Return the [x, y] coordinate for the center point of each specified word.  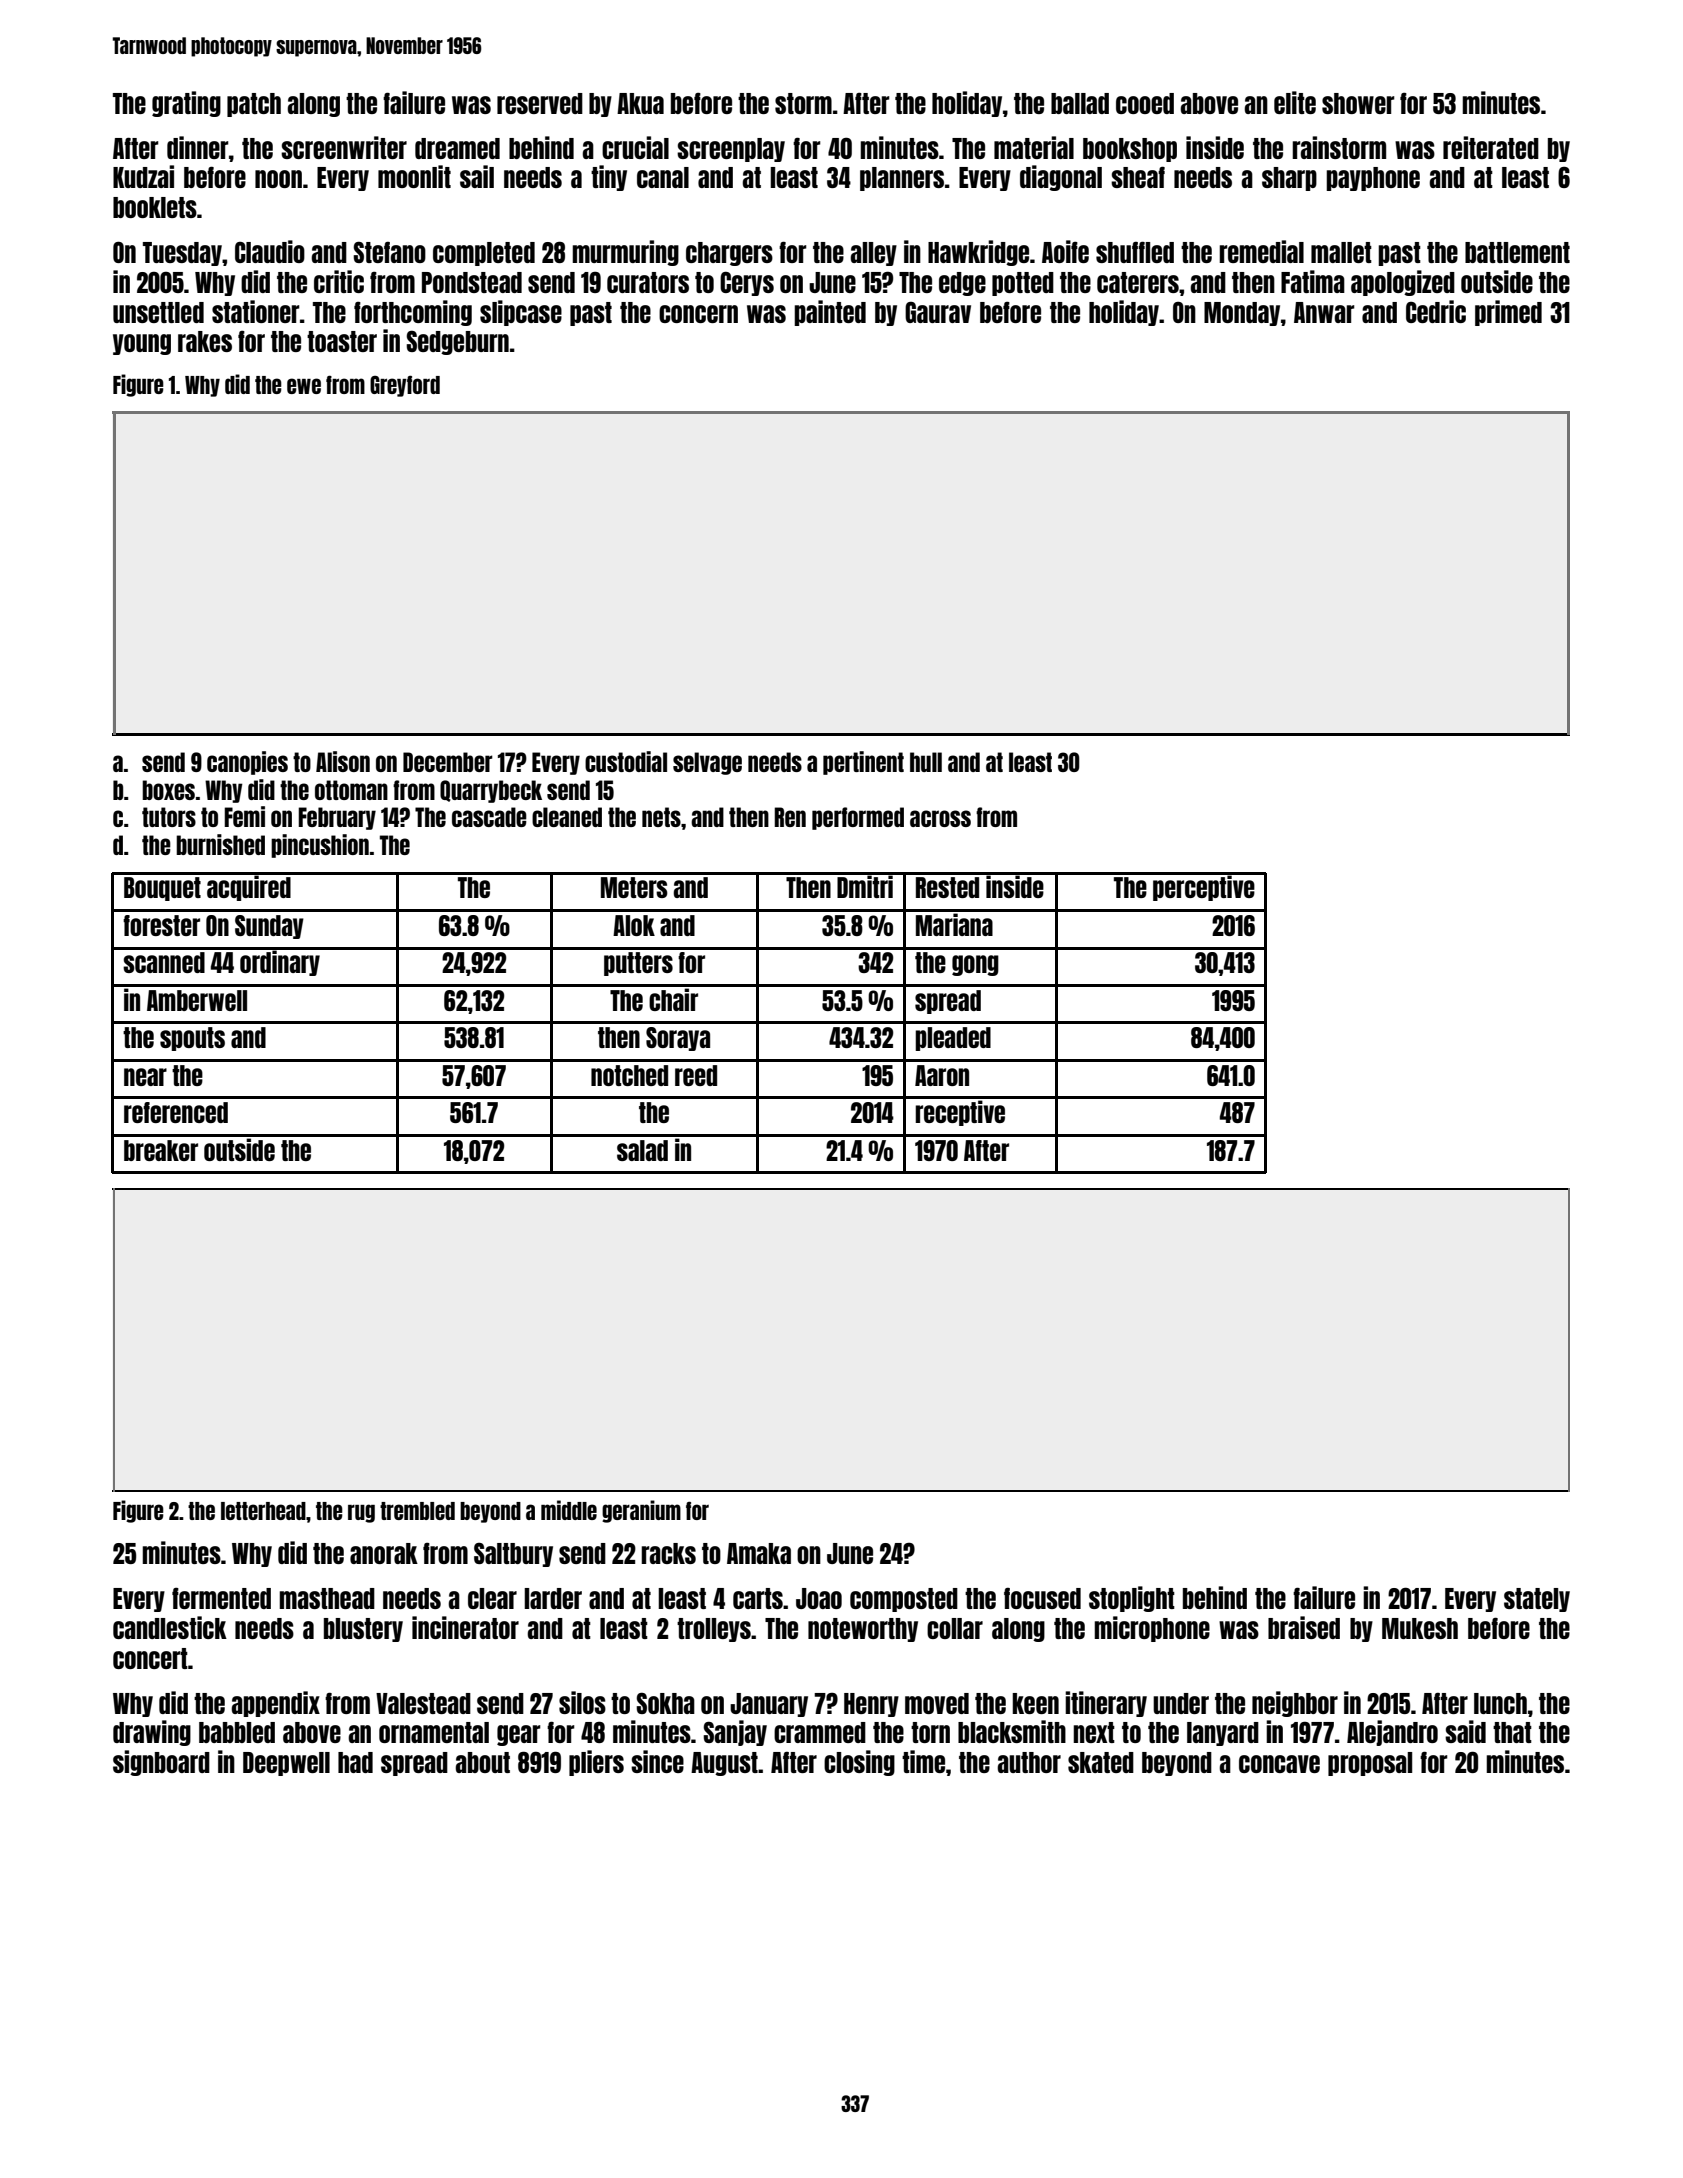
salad [642, 1150]
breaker [161, 1150]
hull [926, 762]
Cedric [1436, 311]
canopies [247, 763]
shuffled [1135, 252]
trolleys [714, 1630]
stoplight [1132, 1599]
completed [484, 254]
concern [698, 314]
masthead [327, 1598]
